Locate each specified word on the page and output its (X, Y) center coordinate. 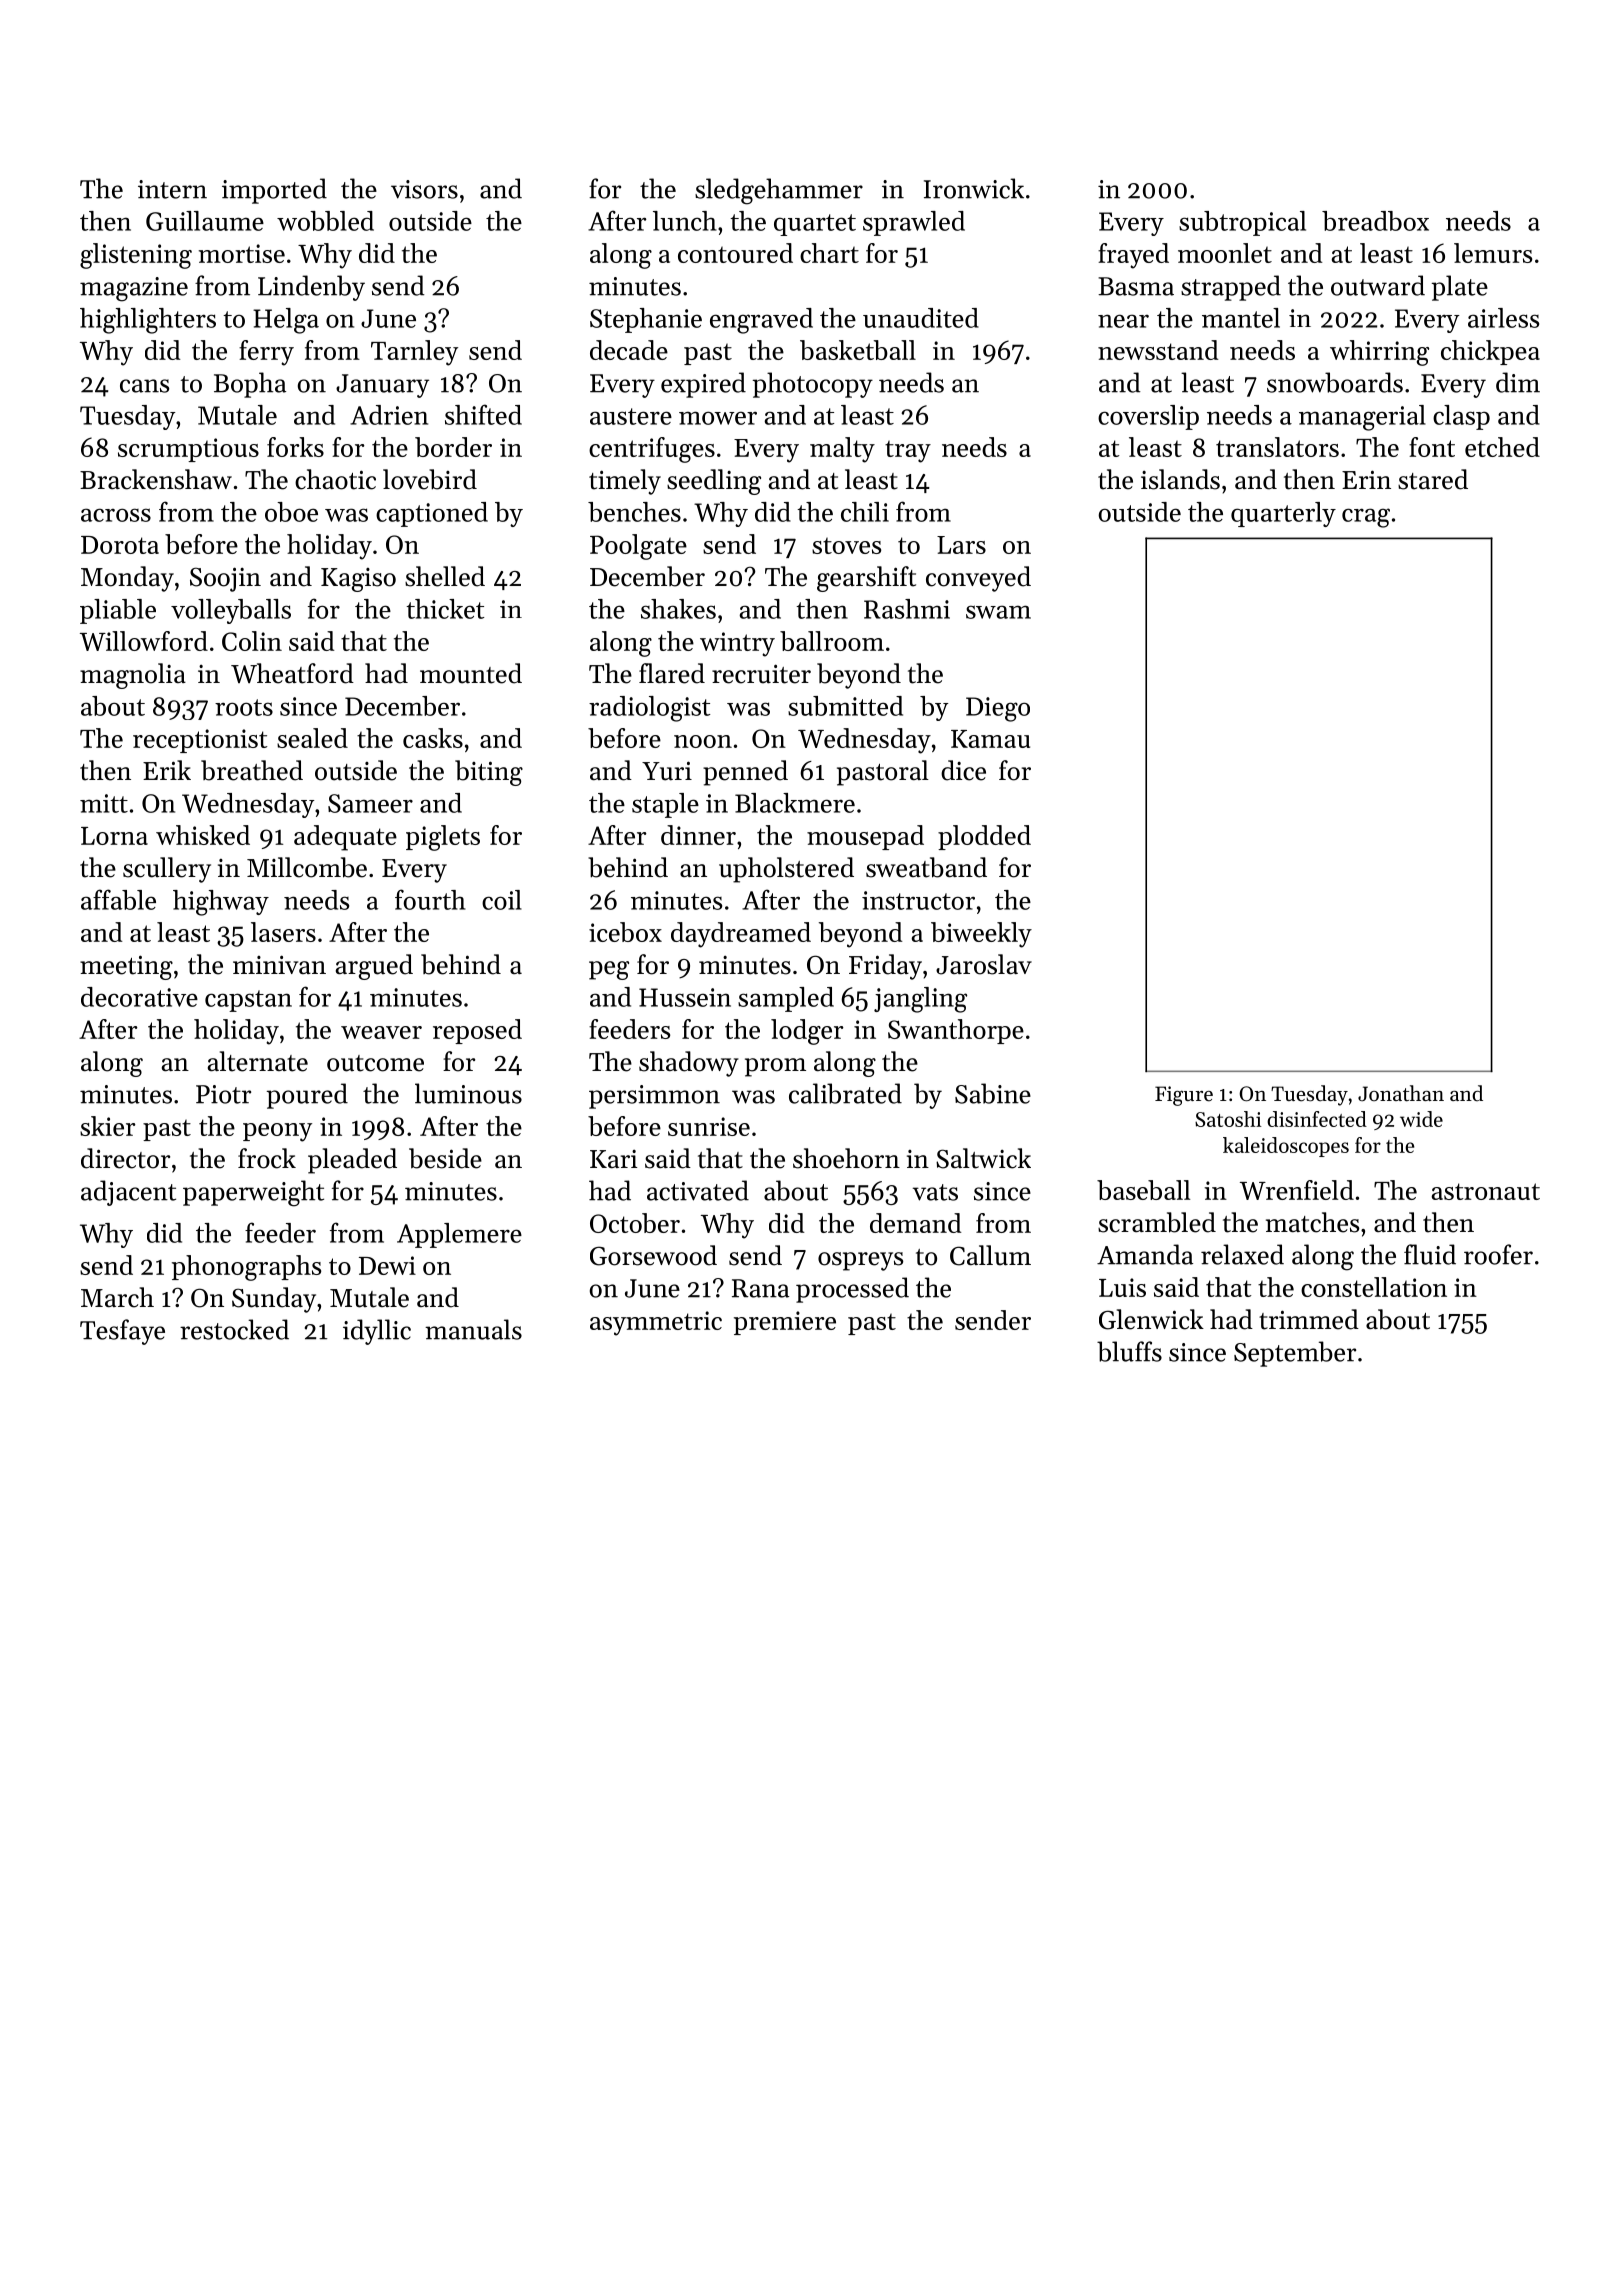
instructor (918, 900)
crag (1366, 518)
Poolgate (638, 547)
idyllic (377, 1332)
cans (144, 386)
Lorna (114, 836)
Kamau (990, 739)
